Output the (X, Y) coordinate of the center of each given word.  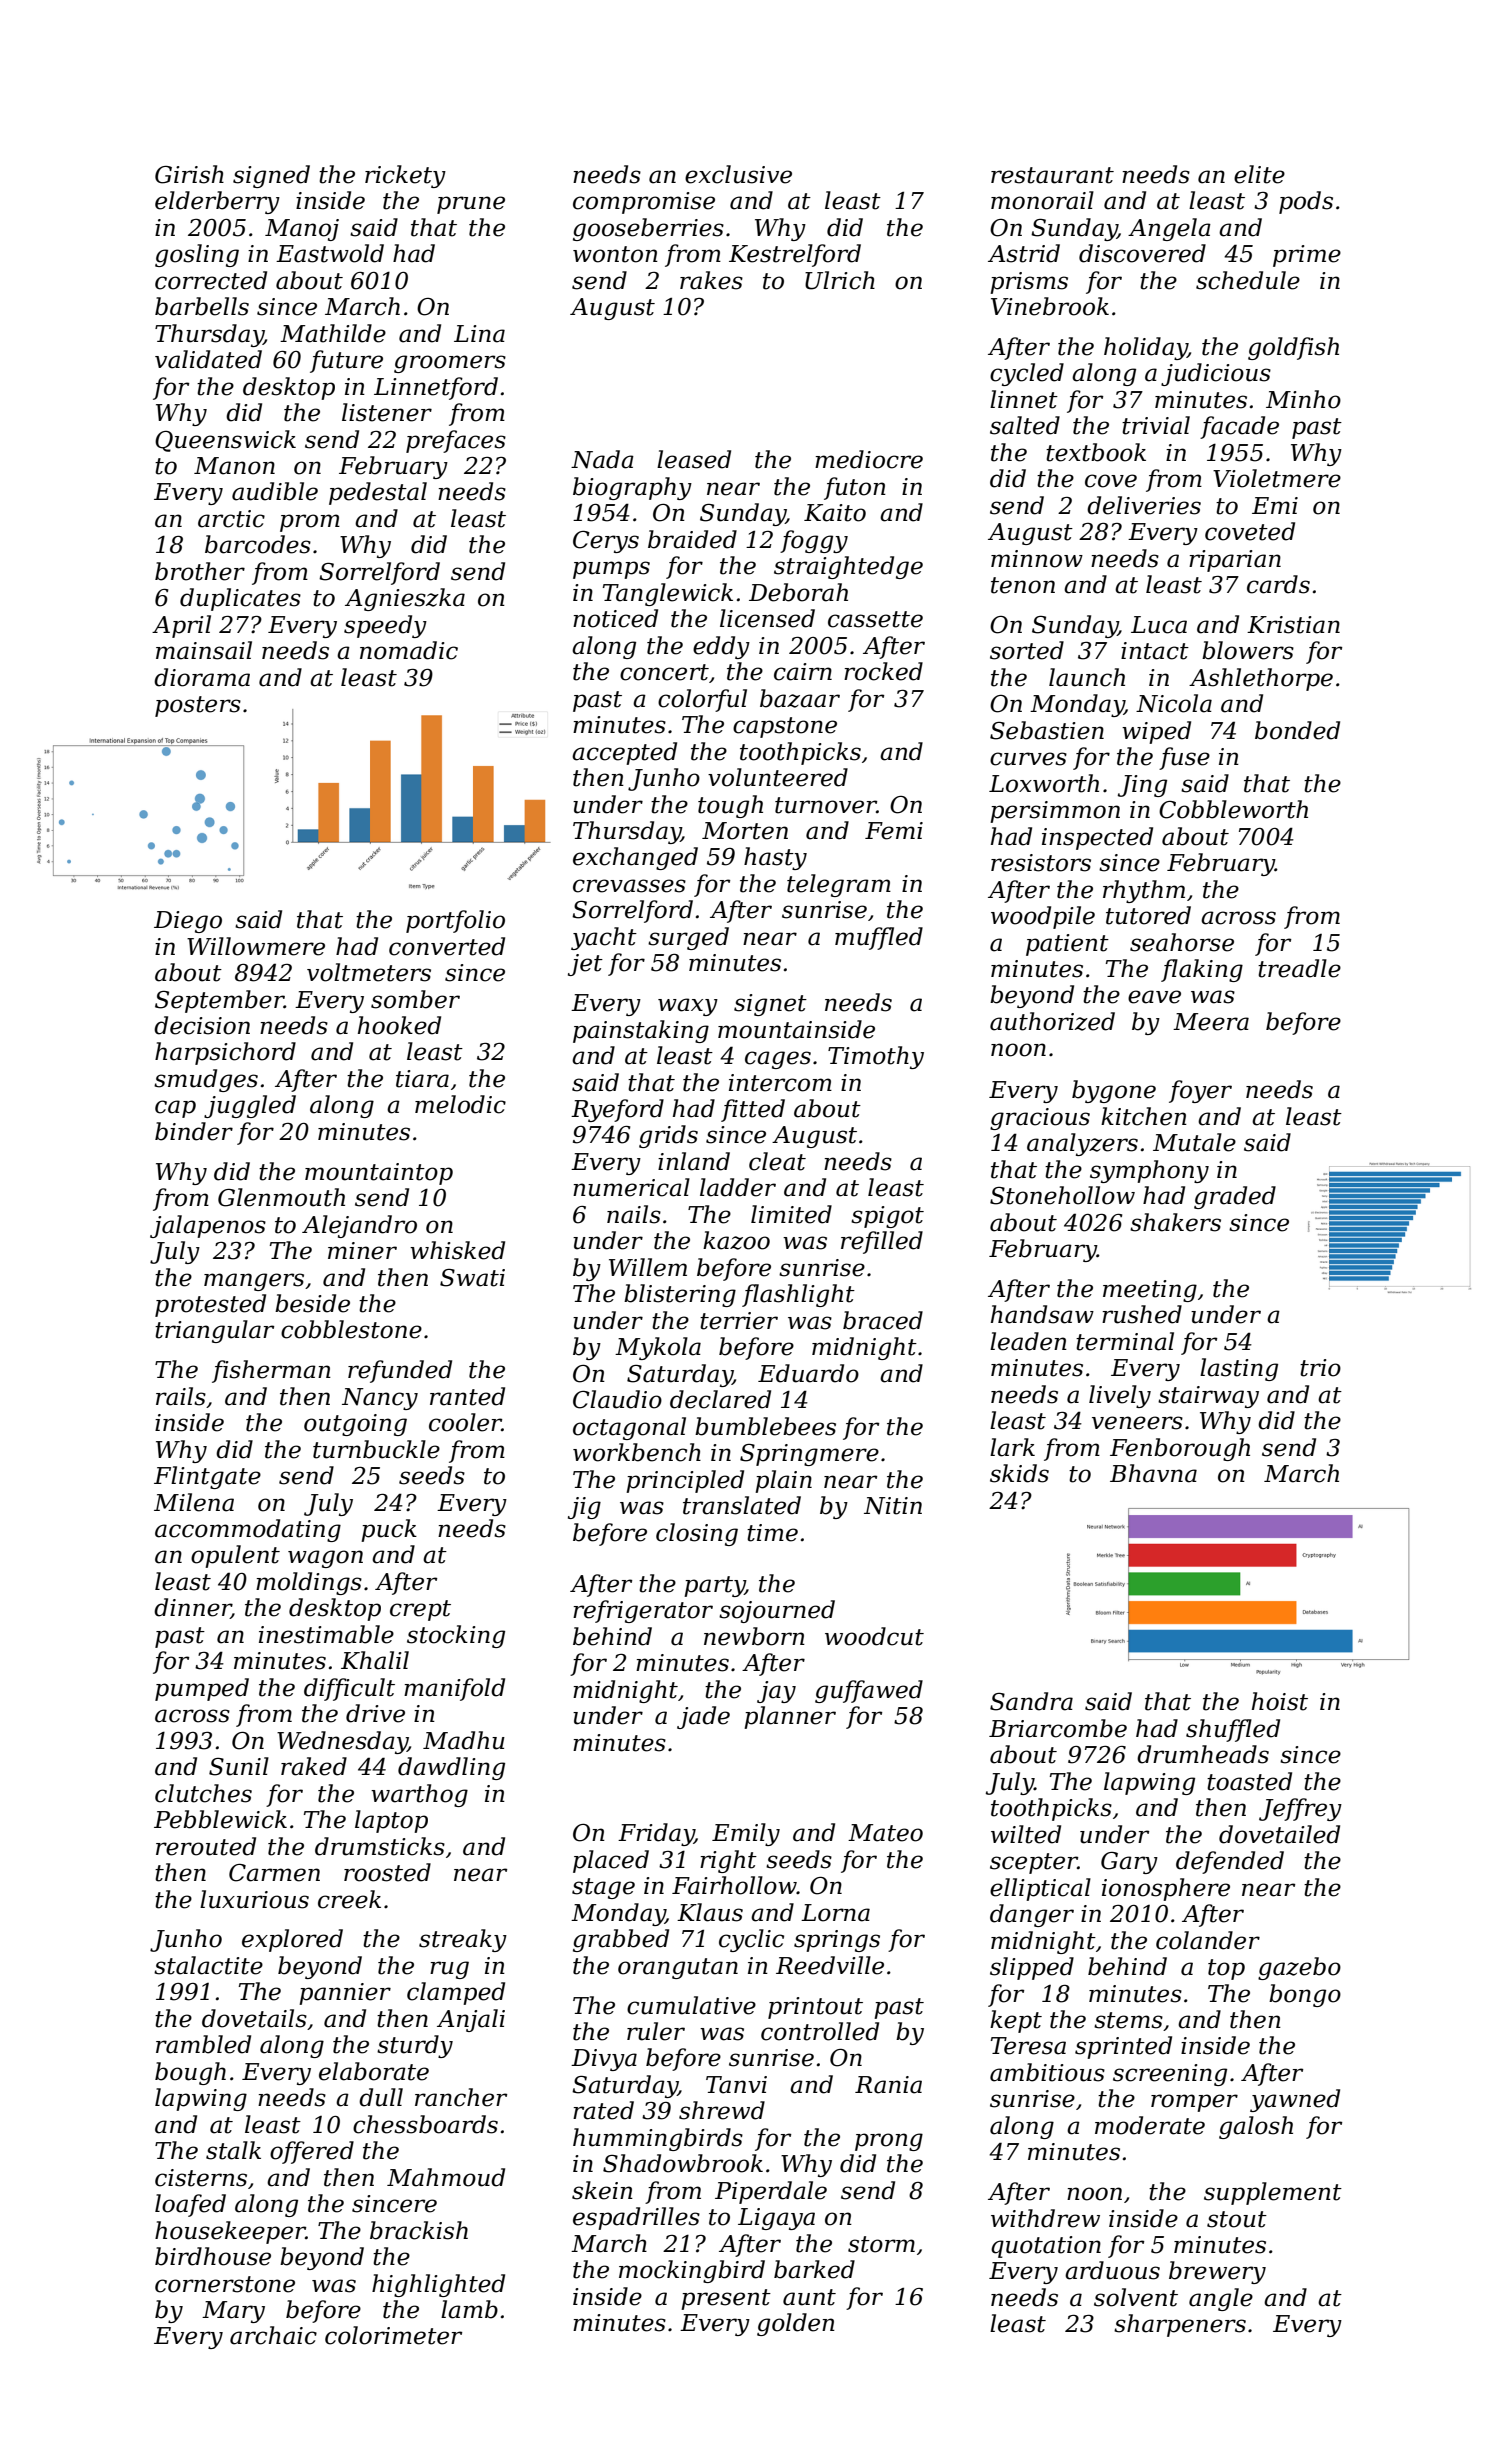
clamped (456, 1993)
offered (312, 2152)
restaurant (1052, 175)
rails (181, 1396)
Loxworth (1044, 783)
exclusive (738, 174)
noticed (615, 618)
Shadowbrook (683, 2163)
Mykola (658, 1348)
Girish (189, 174)
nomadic (409, 650)
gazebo (1299, 1968)
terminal (1125, 1341)
